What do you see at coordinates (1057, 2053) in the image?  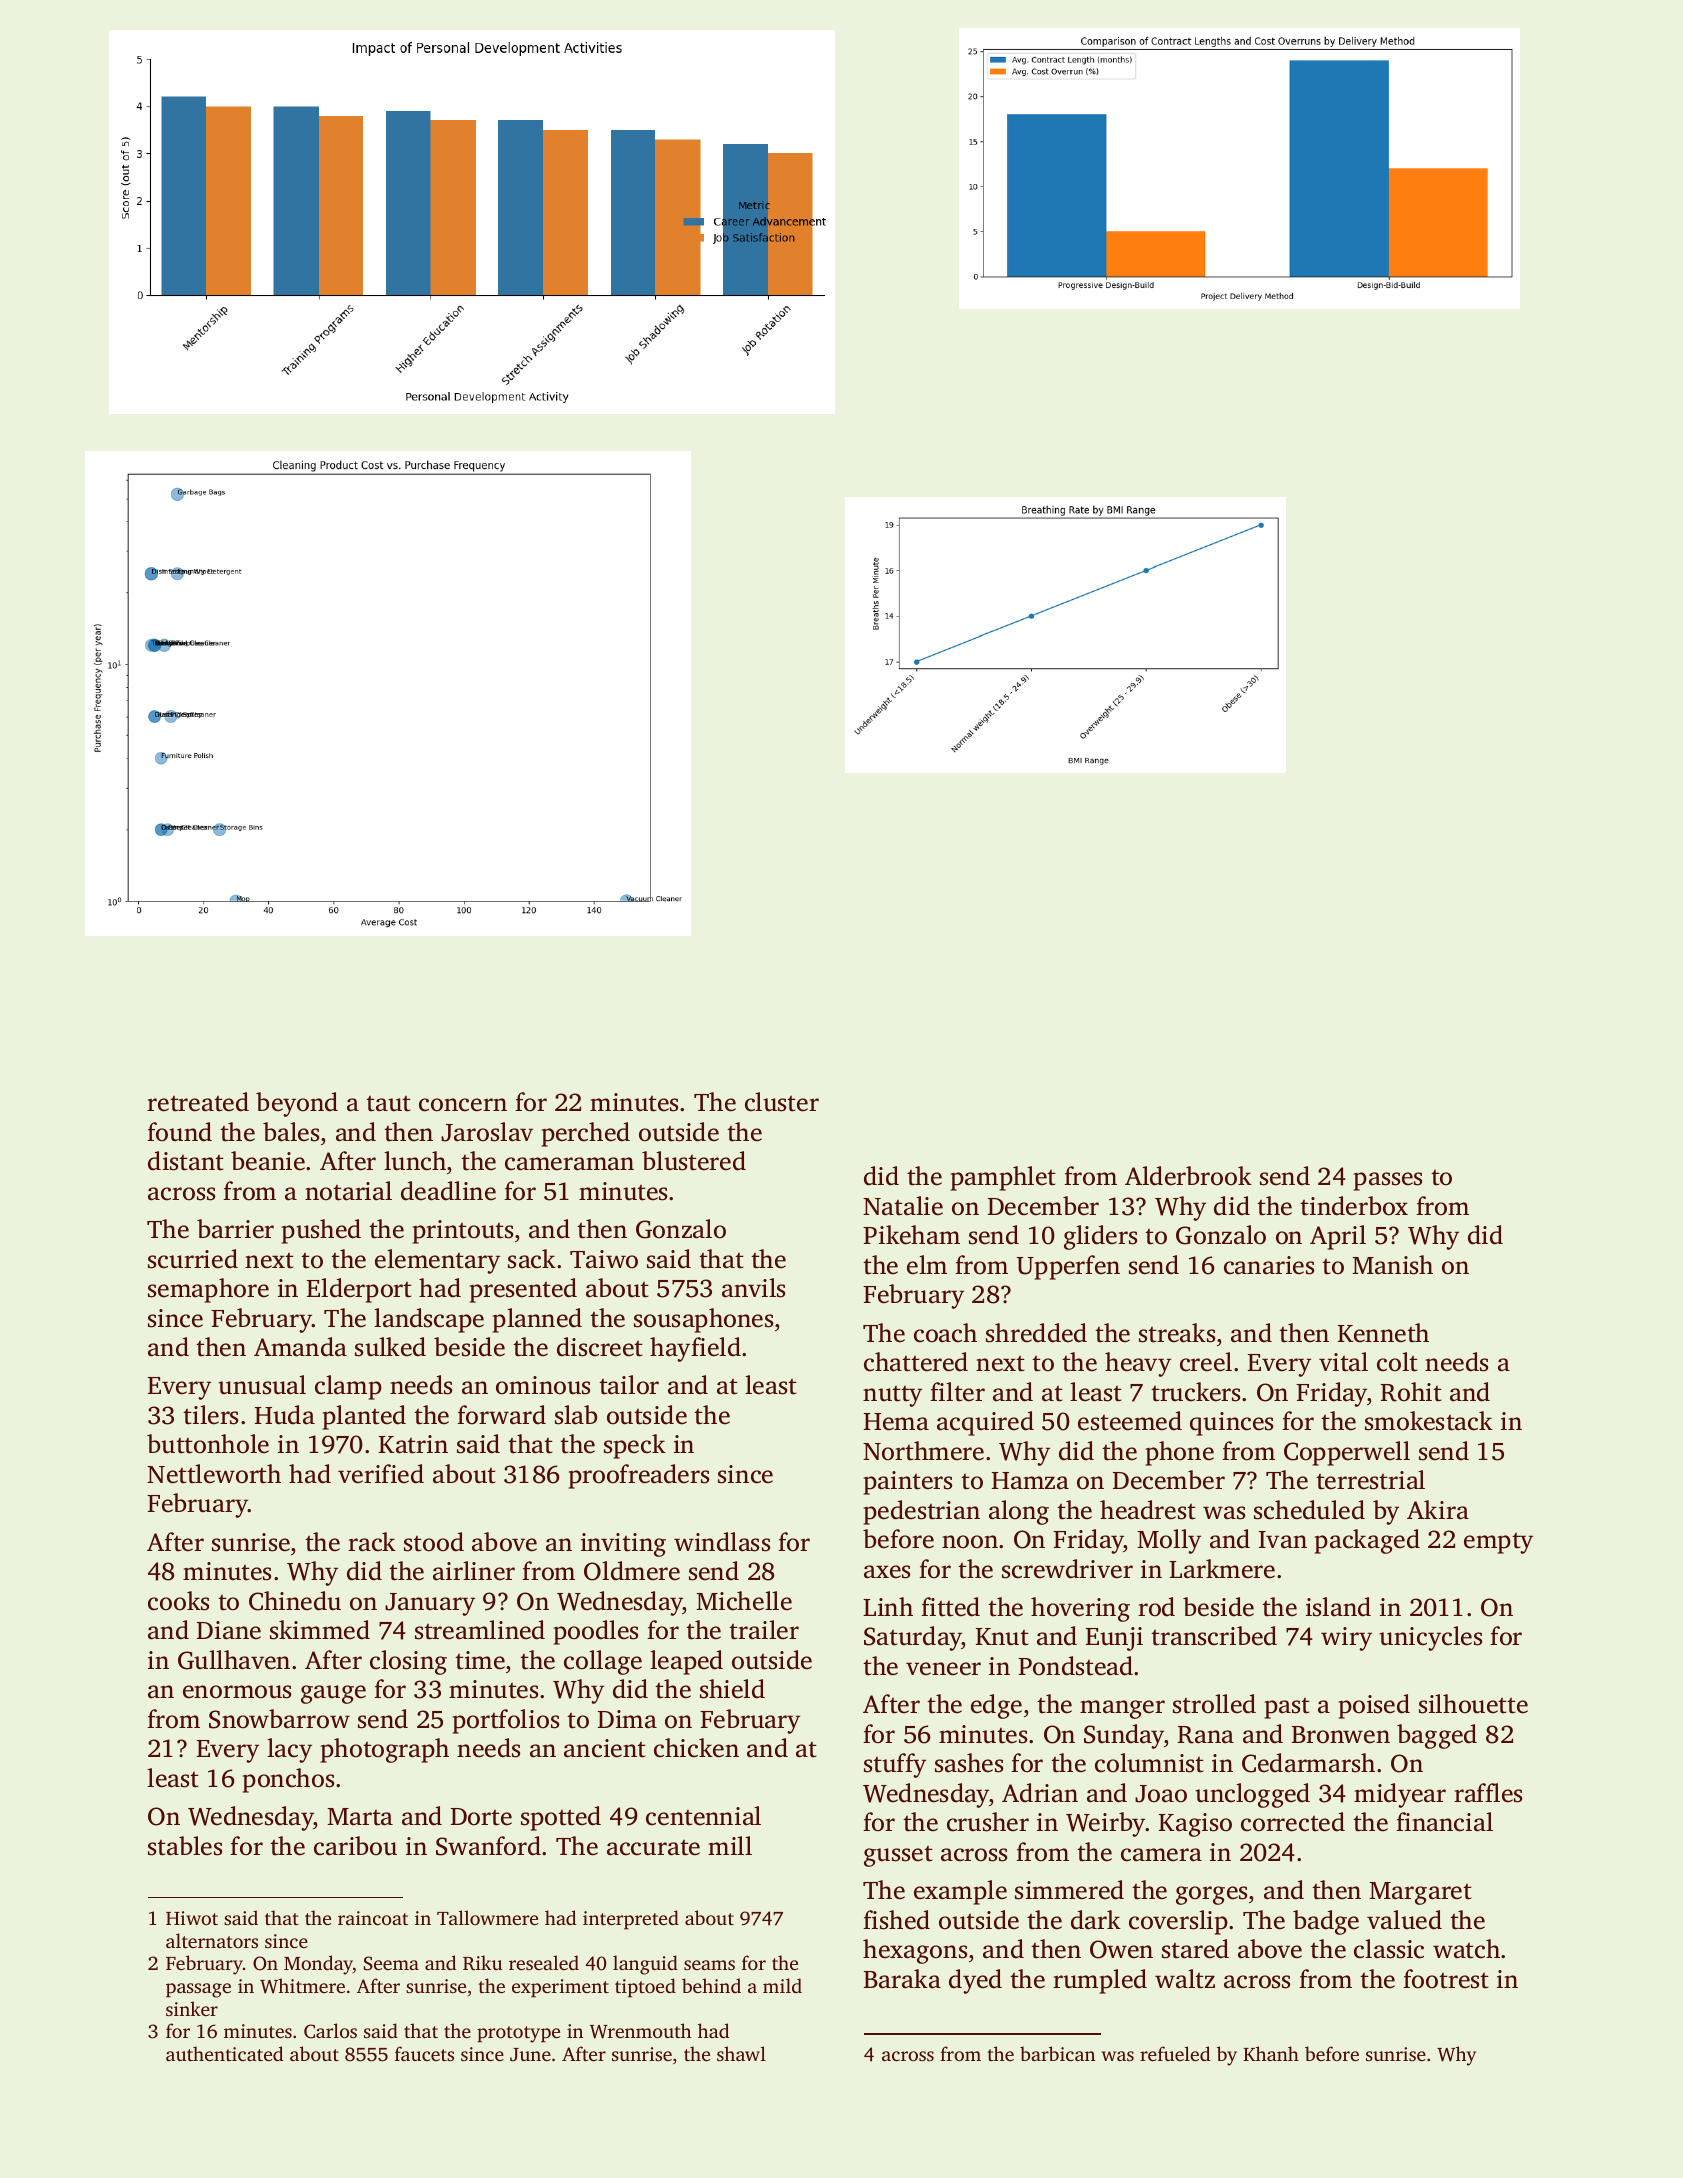 I see `barbican` at bounding box center [1057, 2053].
